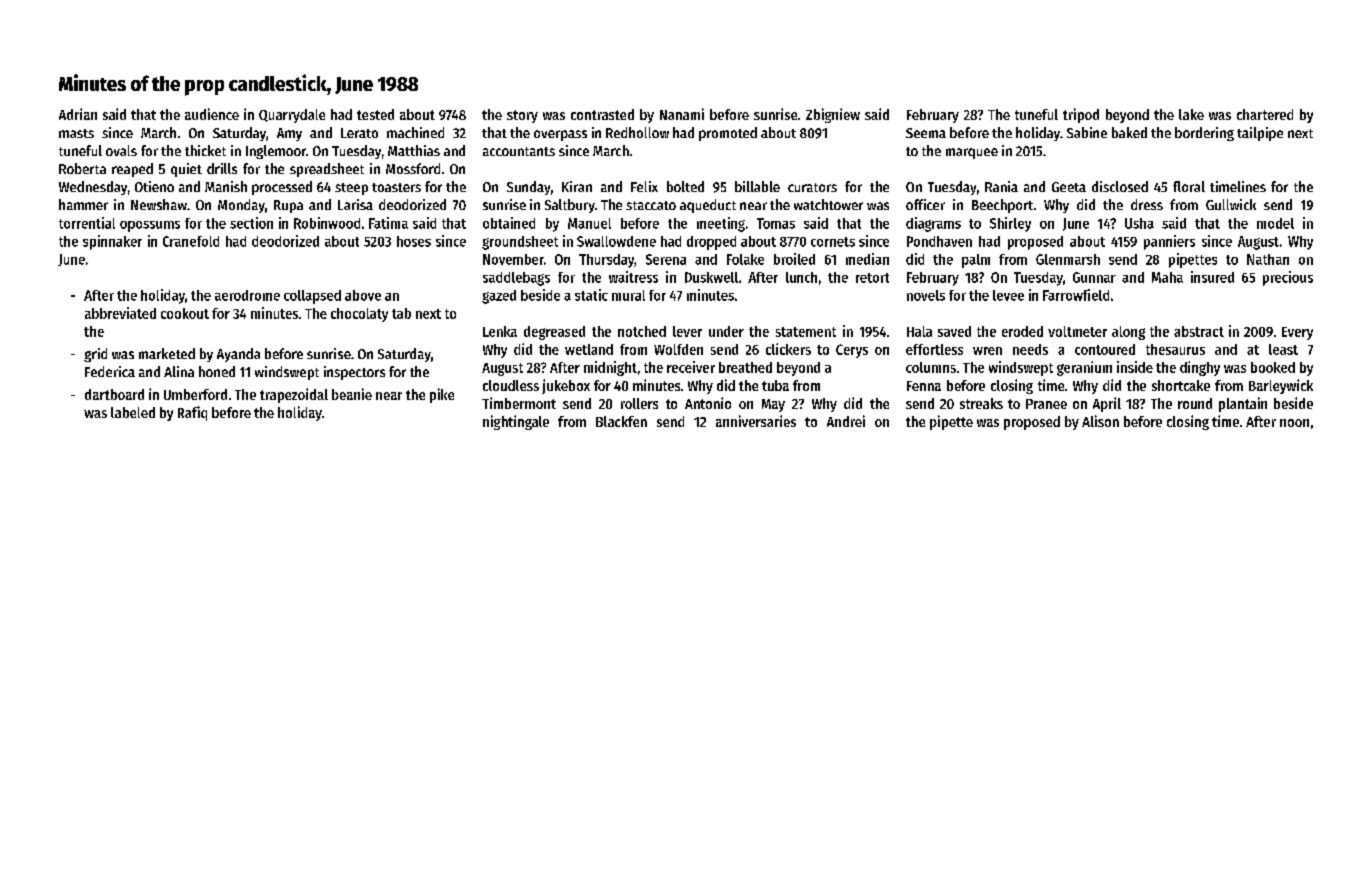  What do you see at coordinates (1260, 134) in the document?
I see `tailpipe` at bounding box center [1260, 134].
